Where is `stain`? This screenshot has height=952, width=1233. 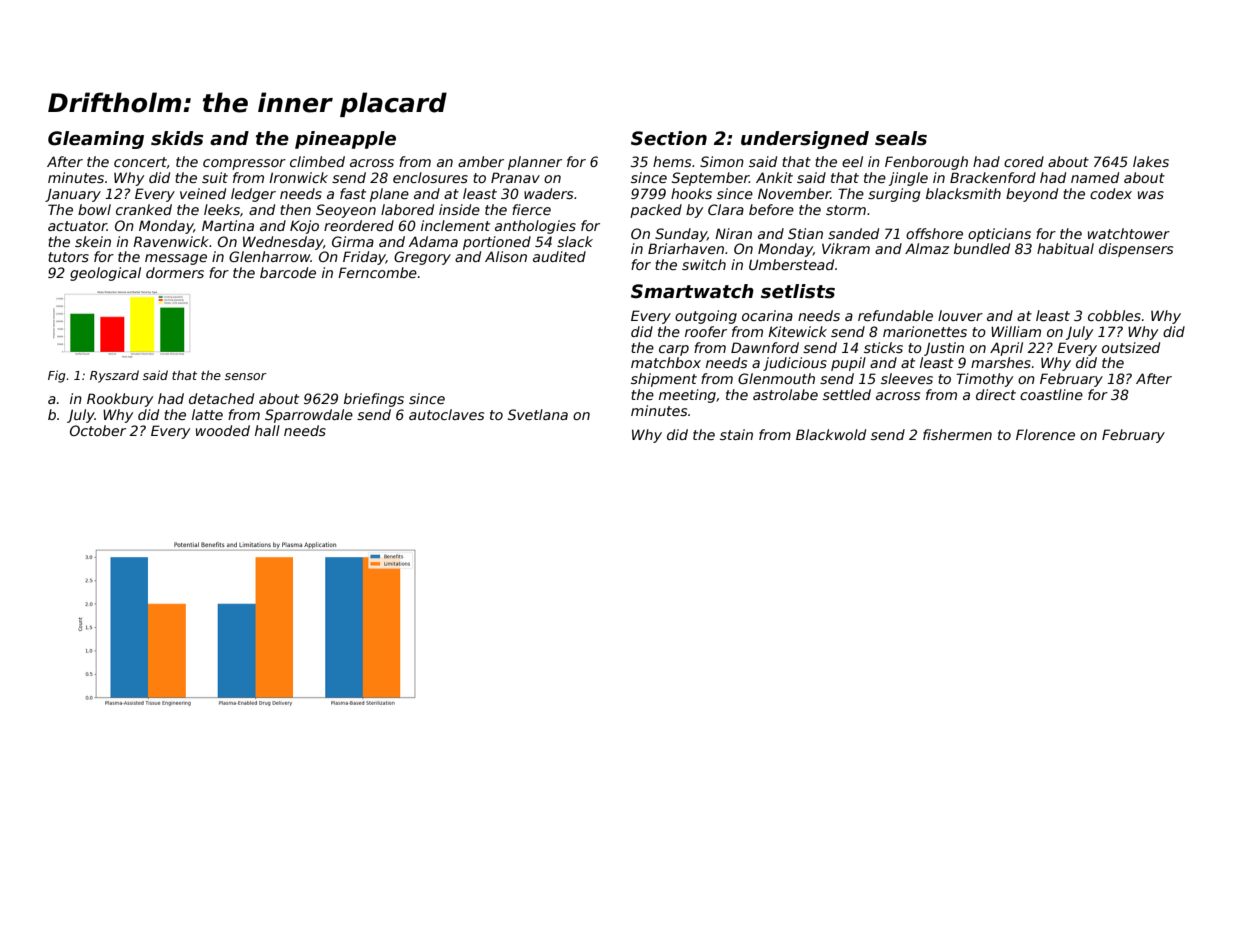
stain is located at coordinates (736, 434).
